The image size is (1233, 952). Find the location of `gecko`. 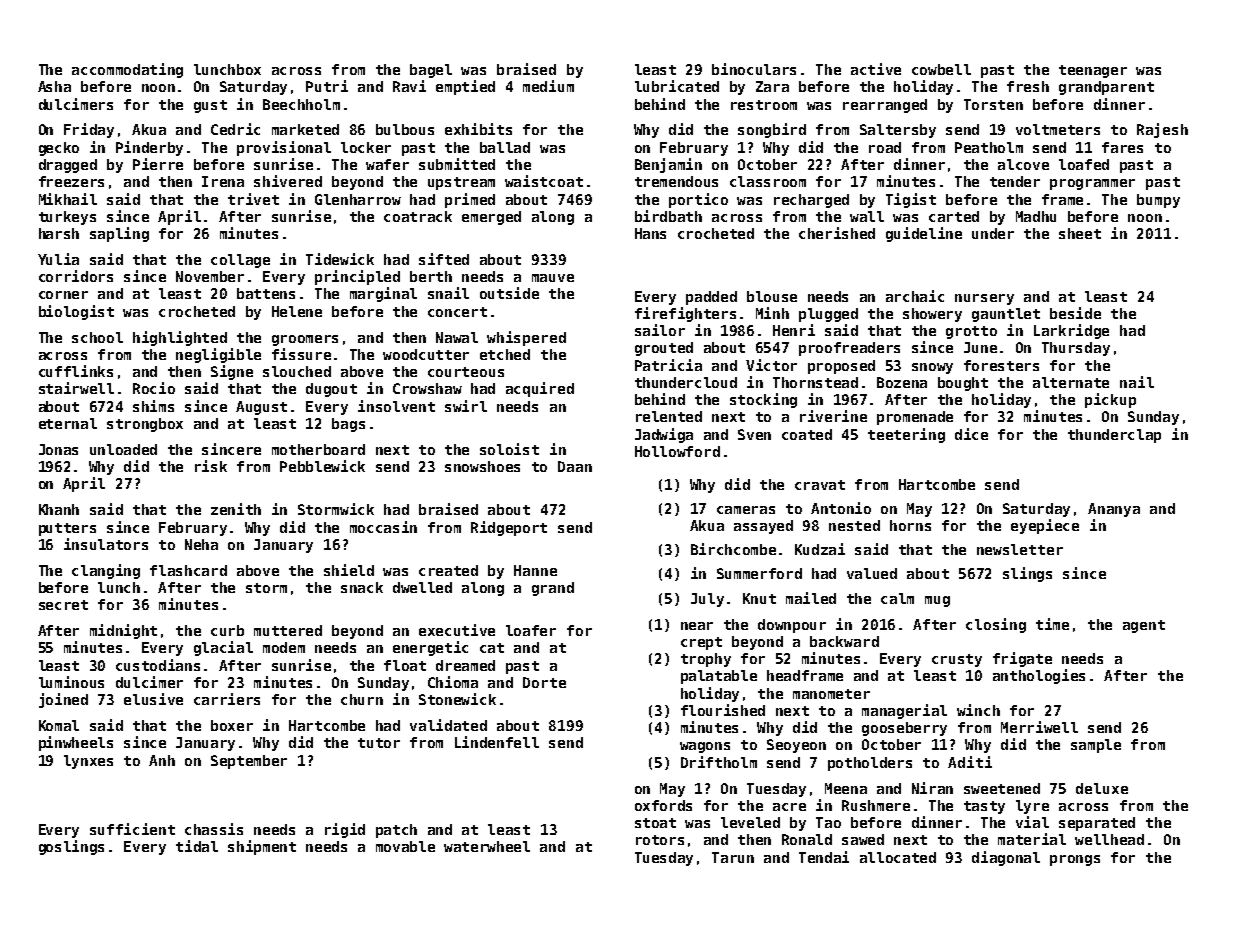

gecko is located at coordinates (59, 149).
